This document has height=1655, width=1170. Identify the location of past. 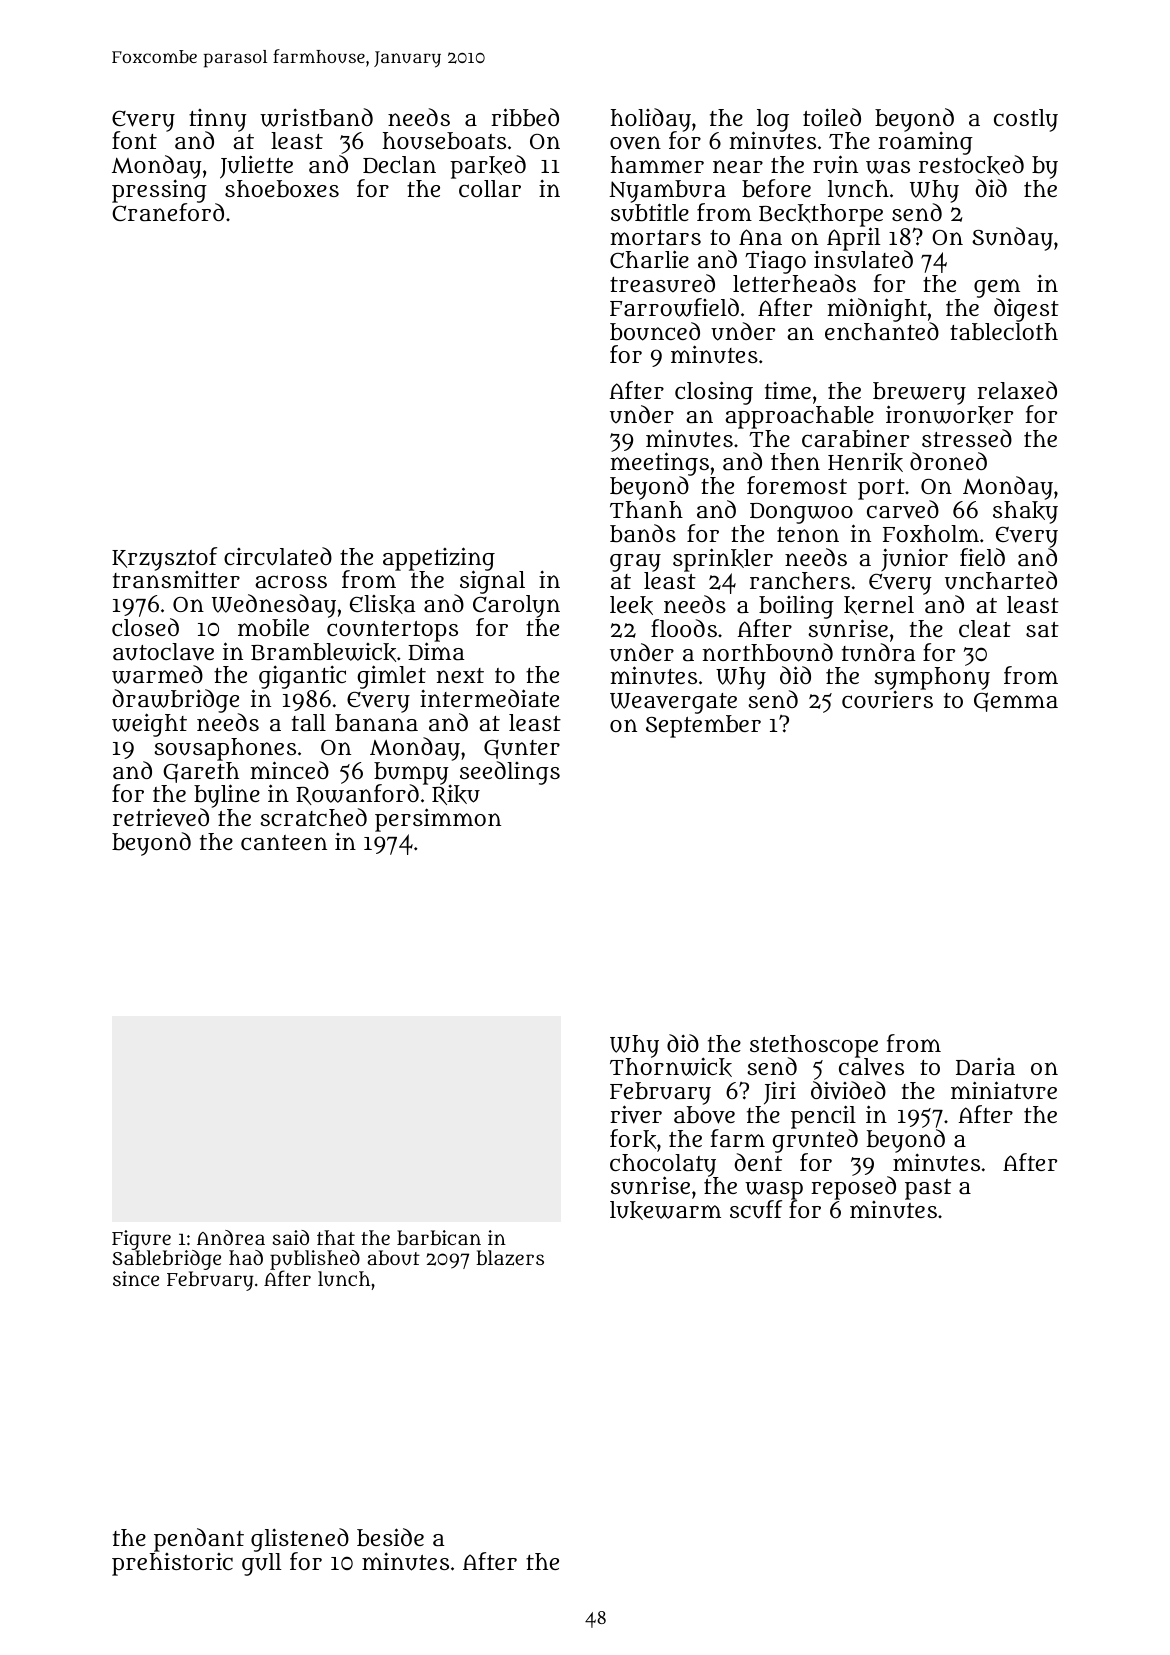
(928, 1189).
